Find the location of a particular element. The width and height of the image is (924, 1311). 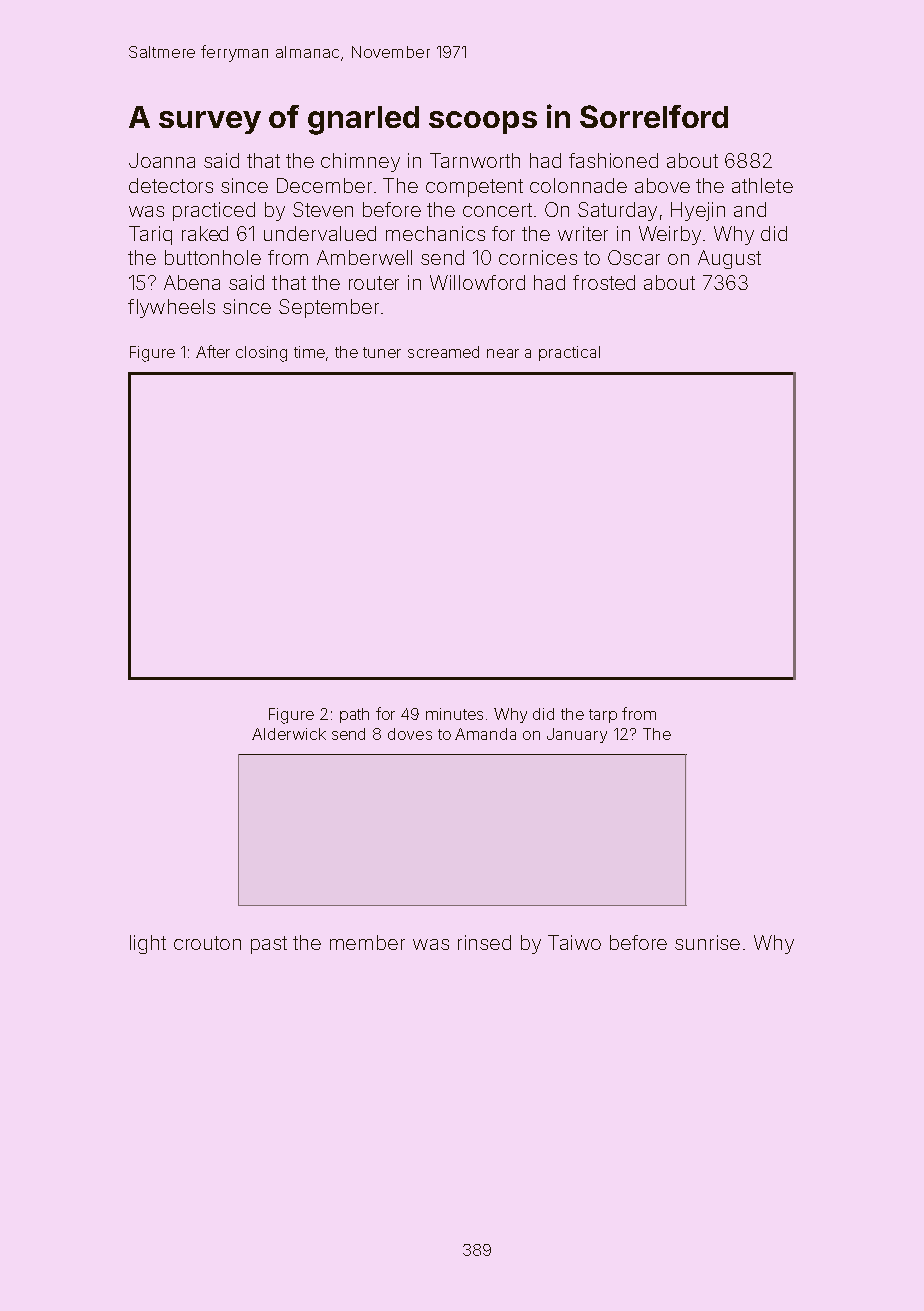

frosted is located at coordinates (604, 282).
